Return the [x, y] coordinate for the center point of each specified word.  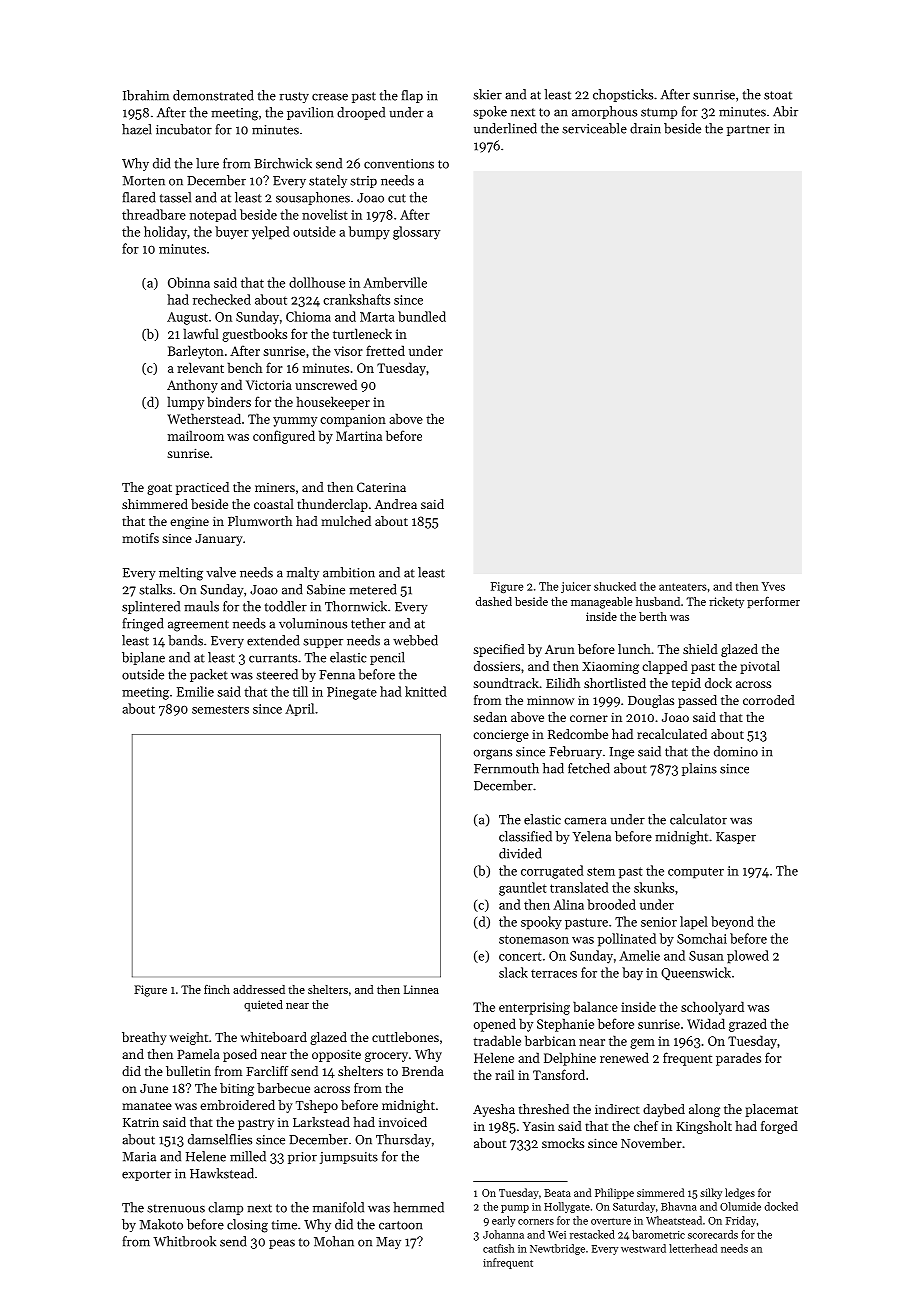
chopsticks [623, 95]
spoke [490, 112]
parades [738, 1059]
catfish [498, 1248]
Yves [773, 586]
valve [221, 572]
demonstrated [213, 95]
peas [282, 1244]
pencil [387, 658]
